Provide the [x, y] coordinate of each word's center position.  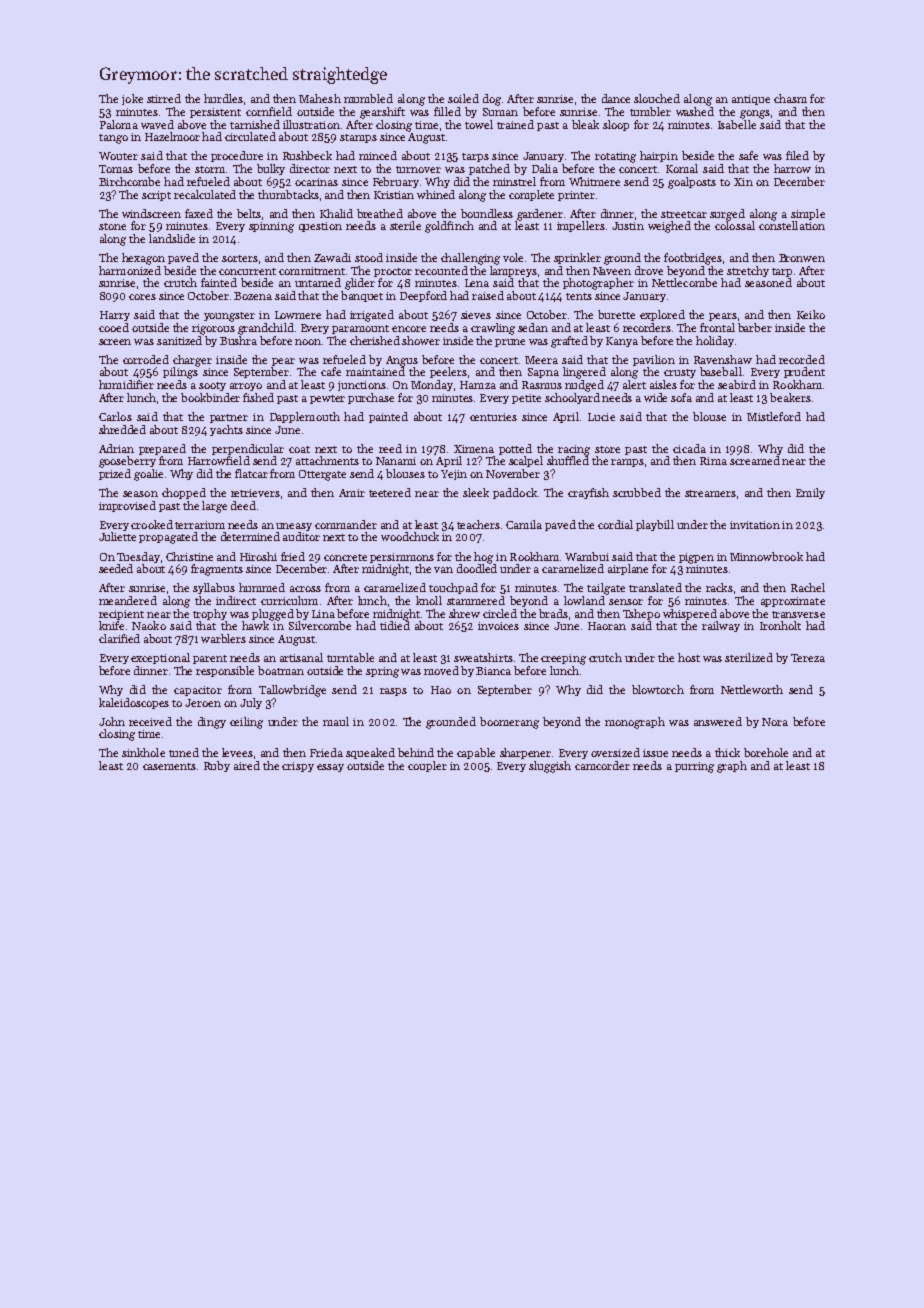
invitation [755, 525]
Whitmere [594, 181]
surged [727, 215]
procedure [237, 156]
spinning [271, 227]
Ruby [217, 766]
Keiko [811, 314]
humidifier [126, 384]
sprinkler [577, 258]
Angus [402, 361]
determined [250, 536]
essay [330, 768]
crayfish [588, 493]
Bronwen [802, 258]
